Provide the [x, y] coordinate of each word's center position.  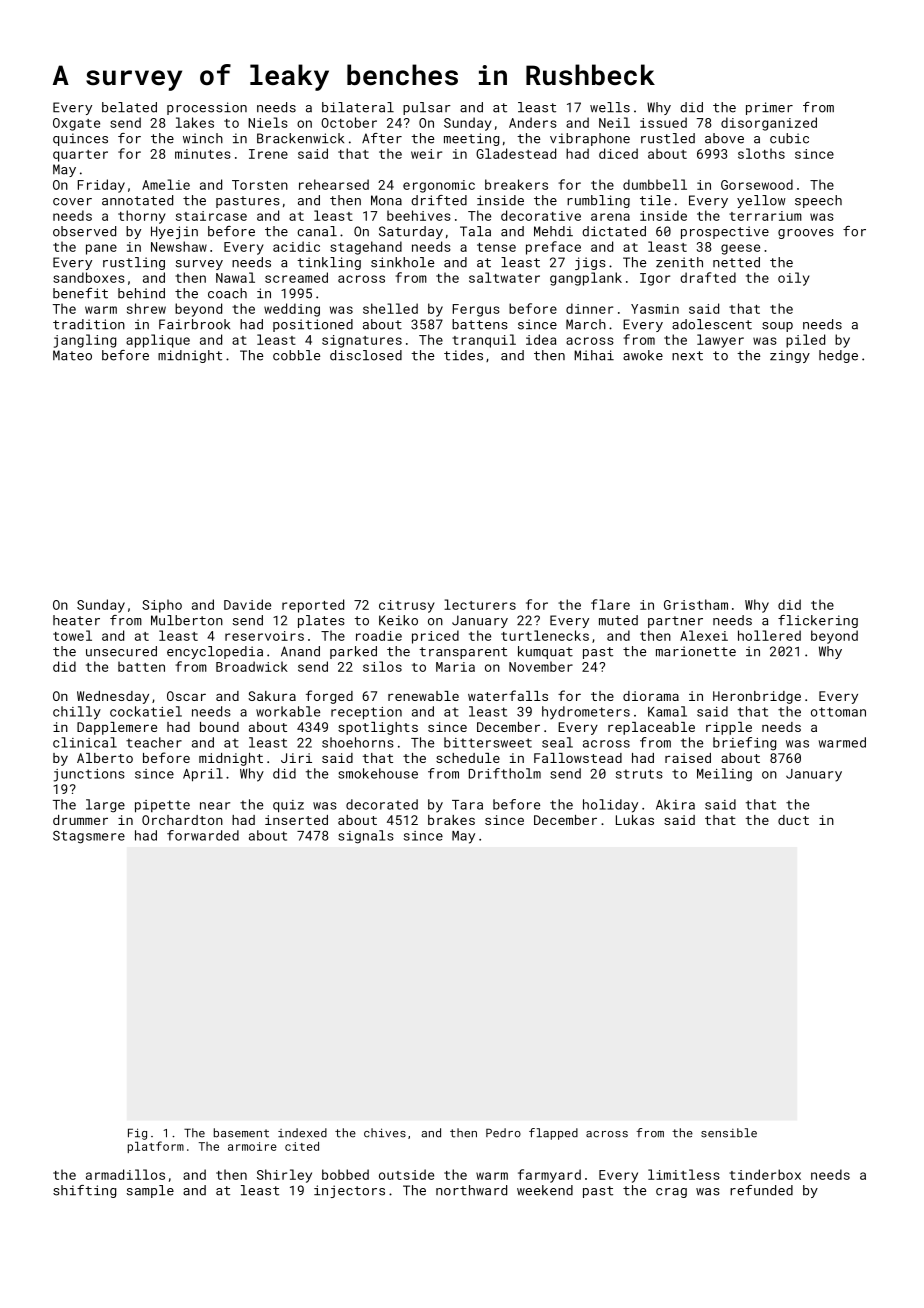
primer [769, 108]
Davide [247, 604]
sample [150, 1191]
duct [793, 820]
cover [72, 202]
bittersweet [488, 742]
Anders [533, 122]
